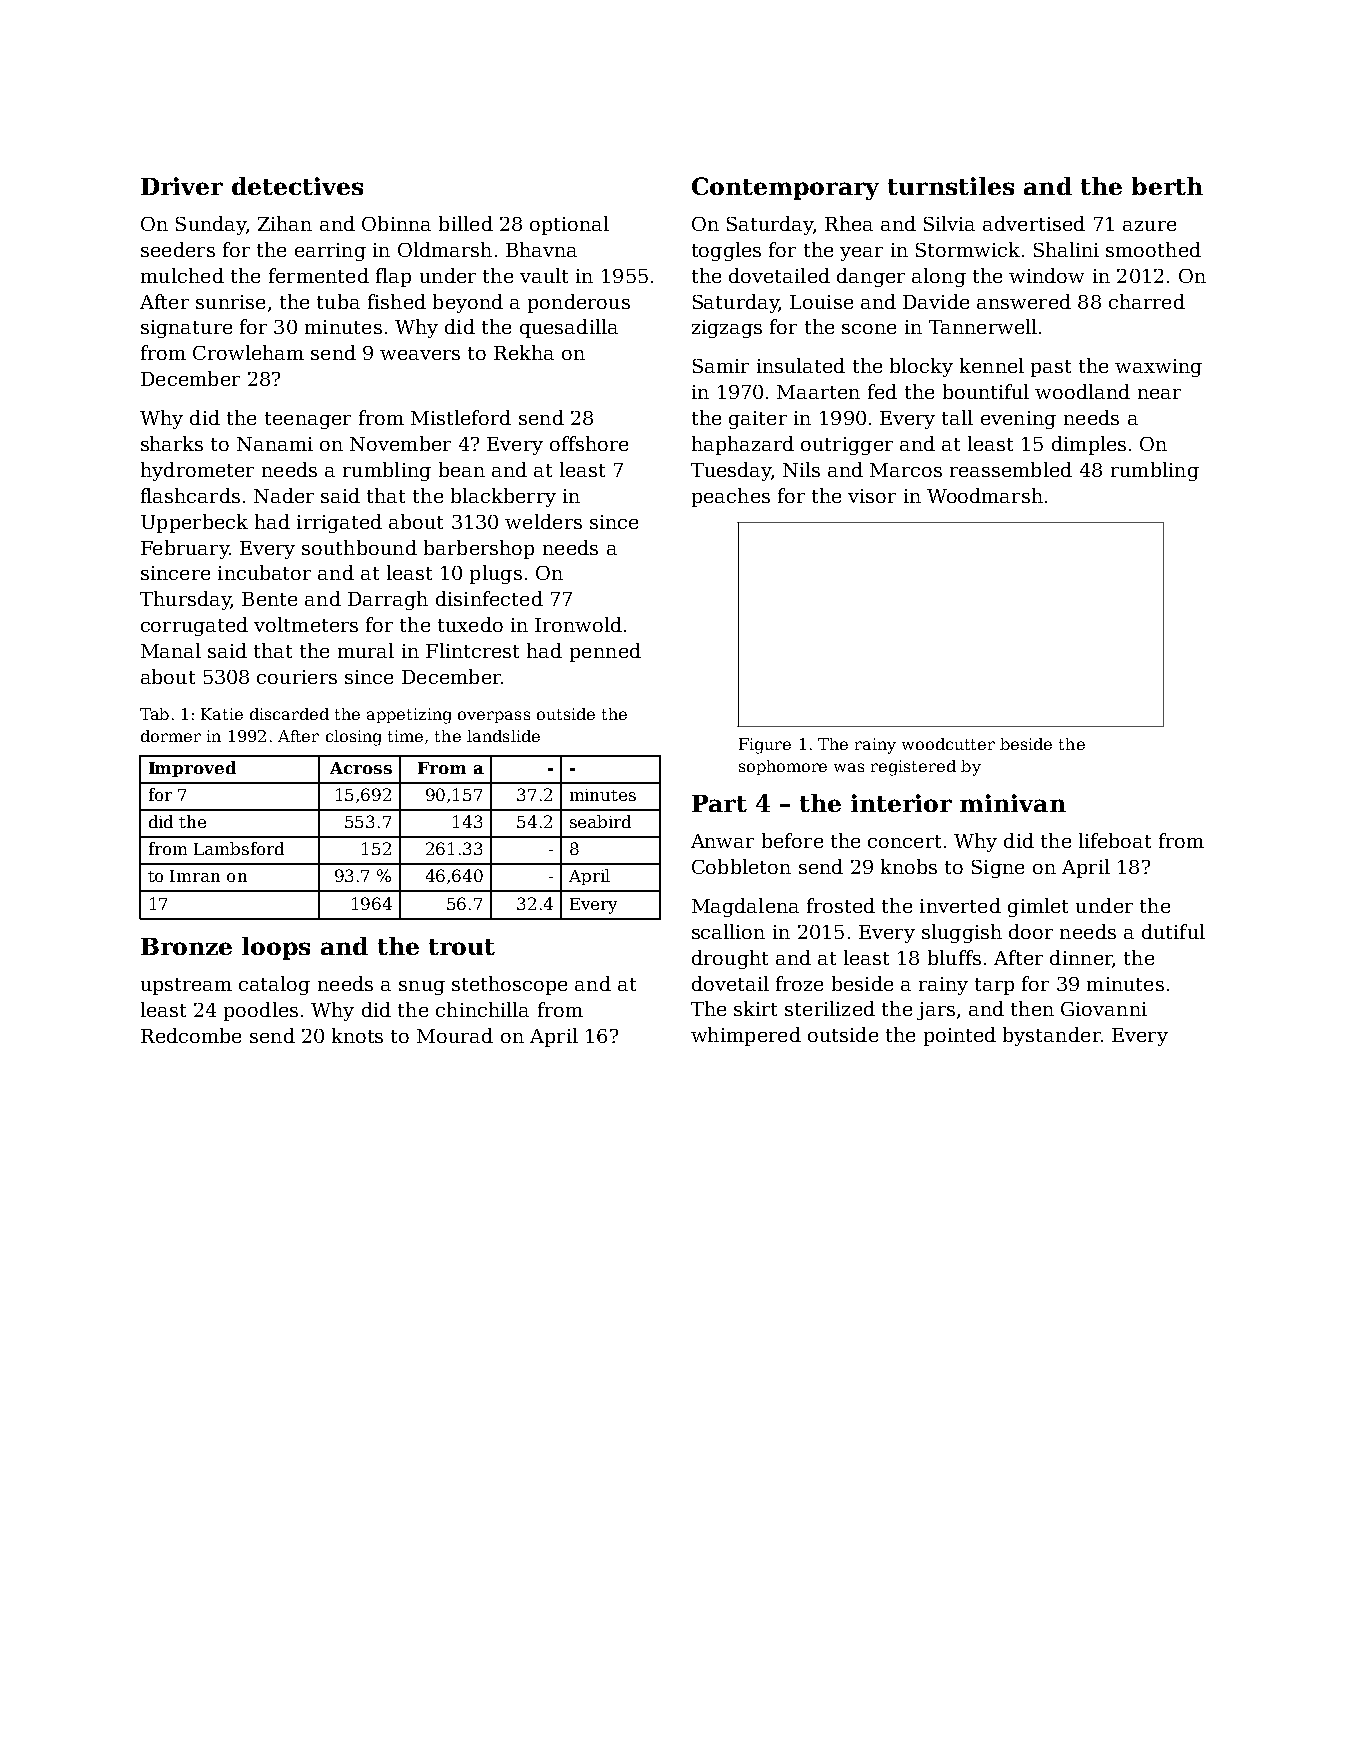 This screenshot has width=1351, height=1749. What do you see at coordinates (185, 549) in the screenshot?
I see `February` at bounding box center [185, 549].
